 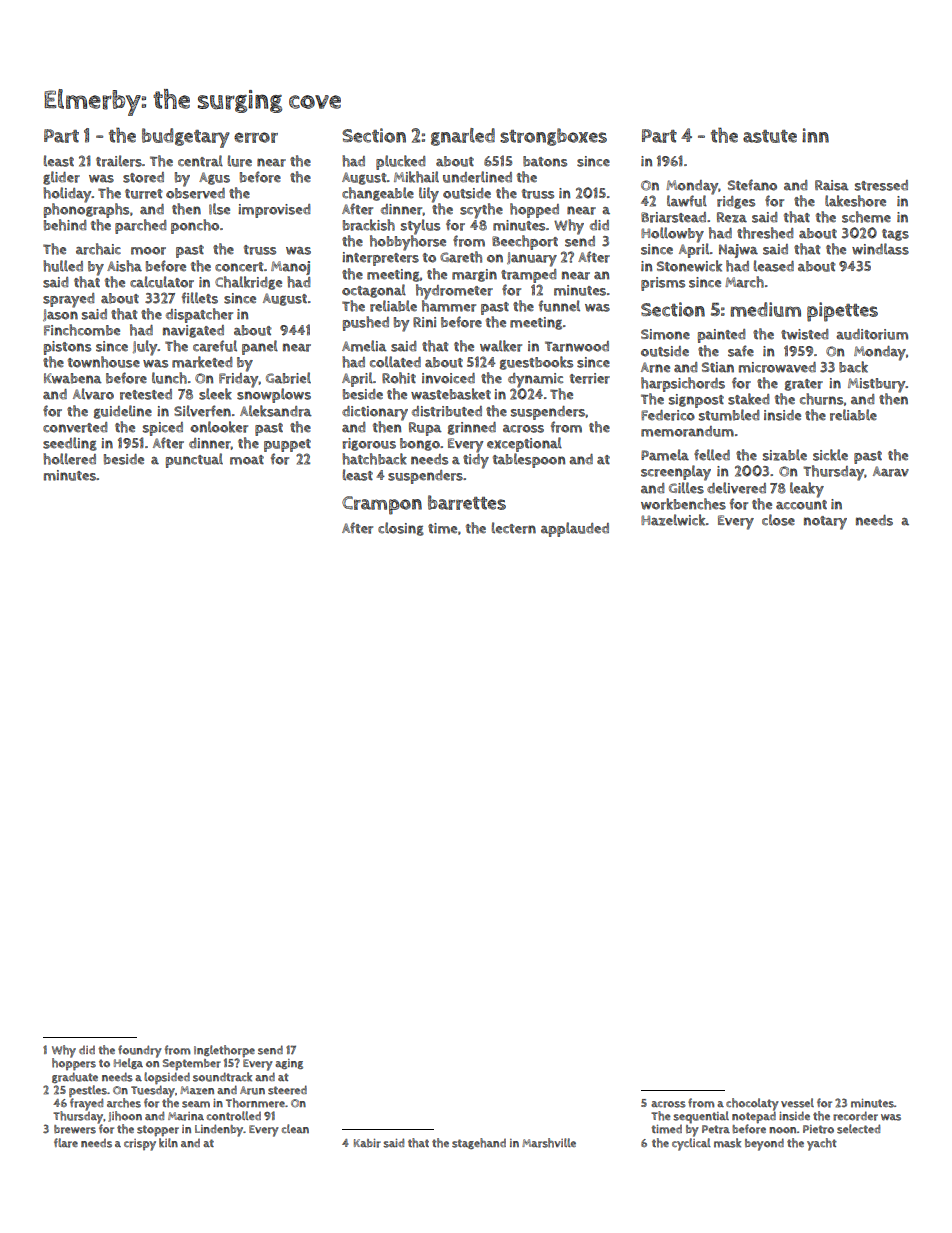 What do you see at coordinates (545, 161) in the screenshot?
I see `batons` at bounding box center [545, 161].
